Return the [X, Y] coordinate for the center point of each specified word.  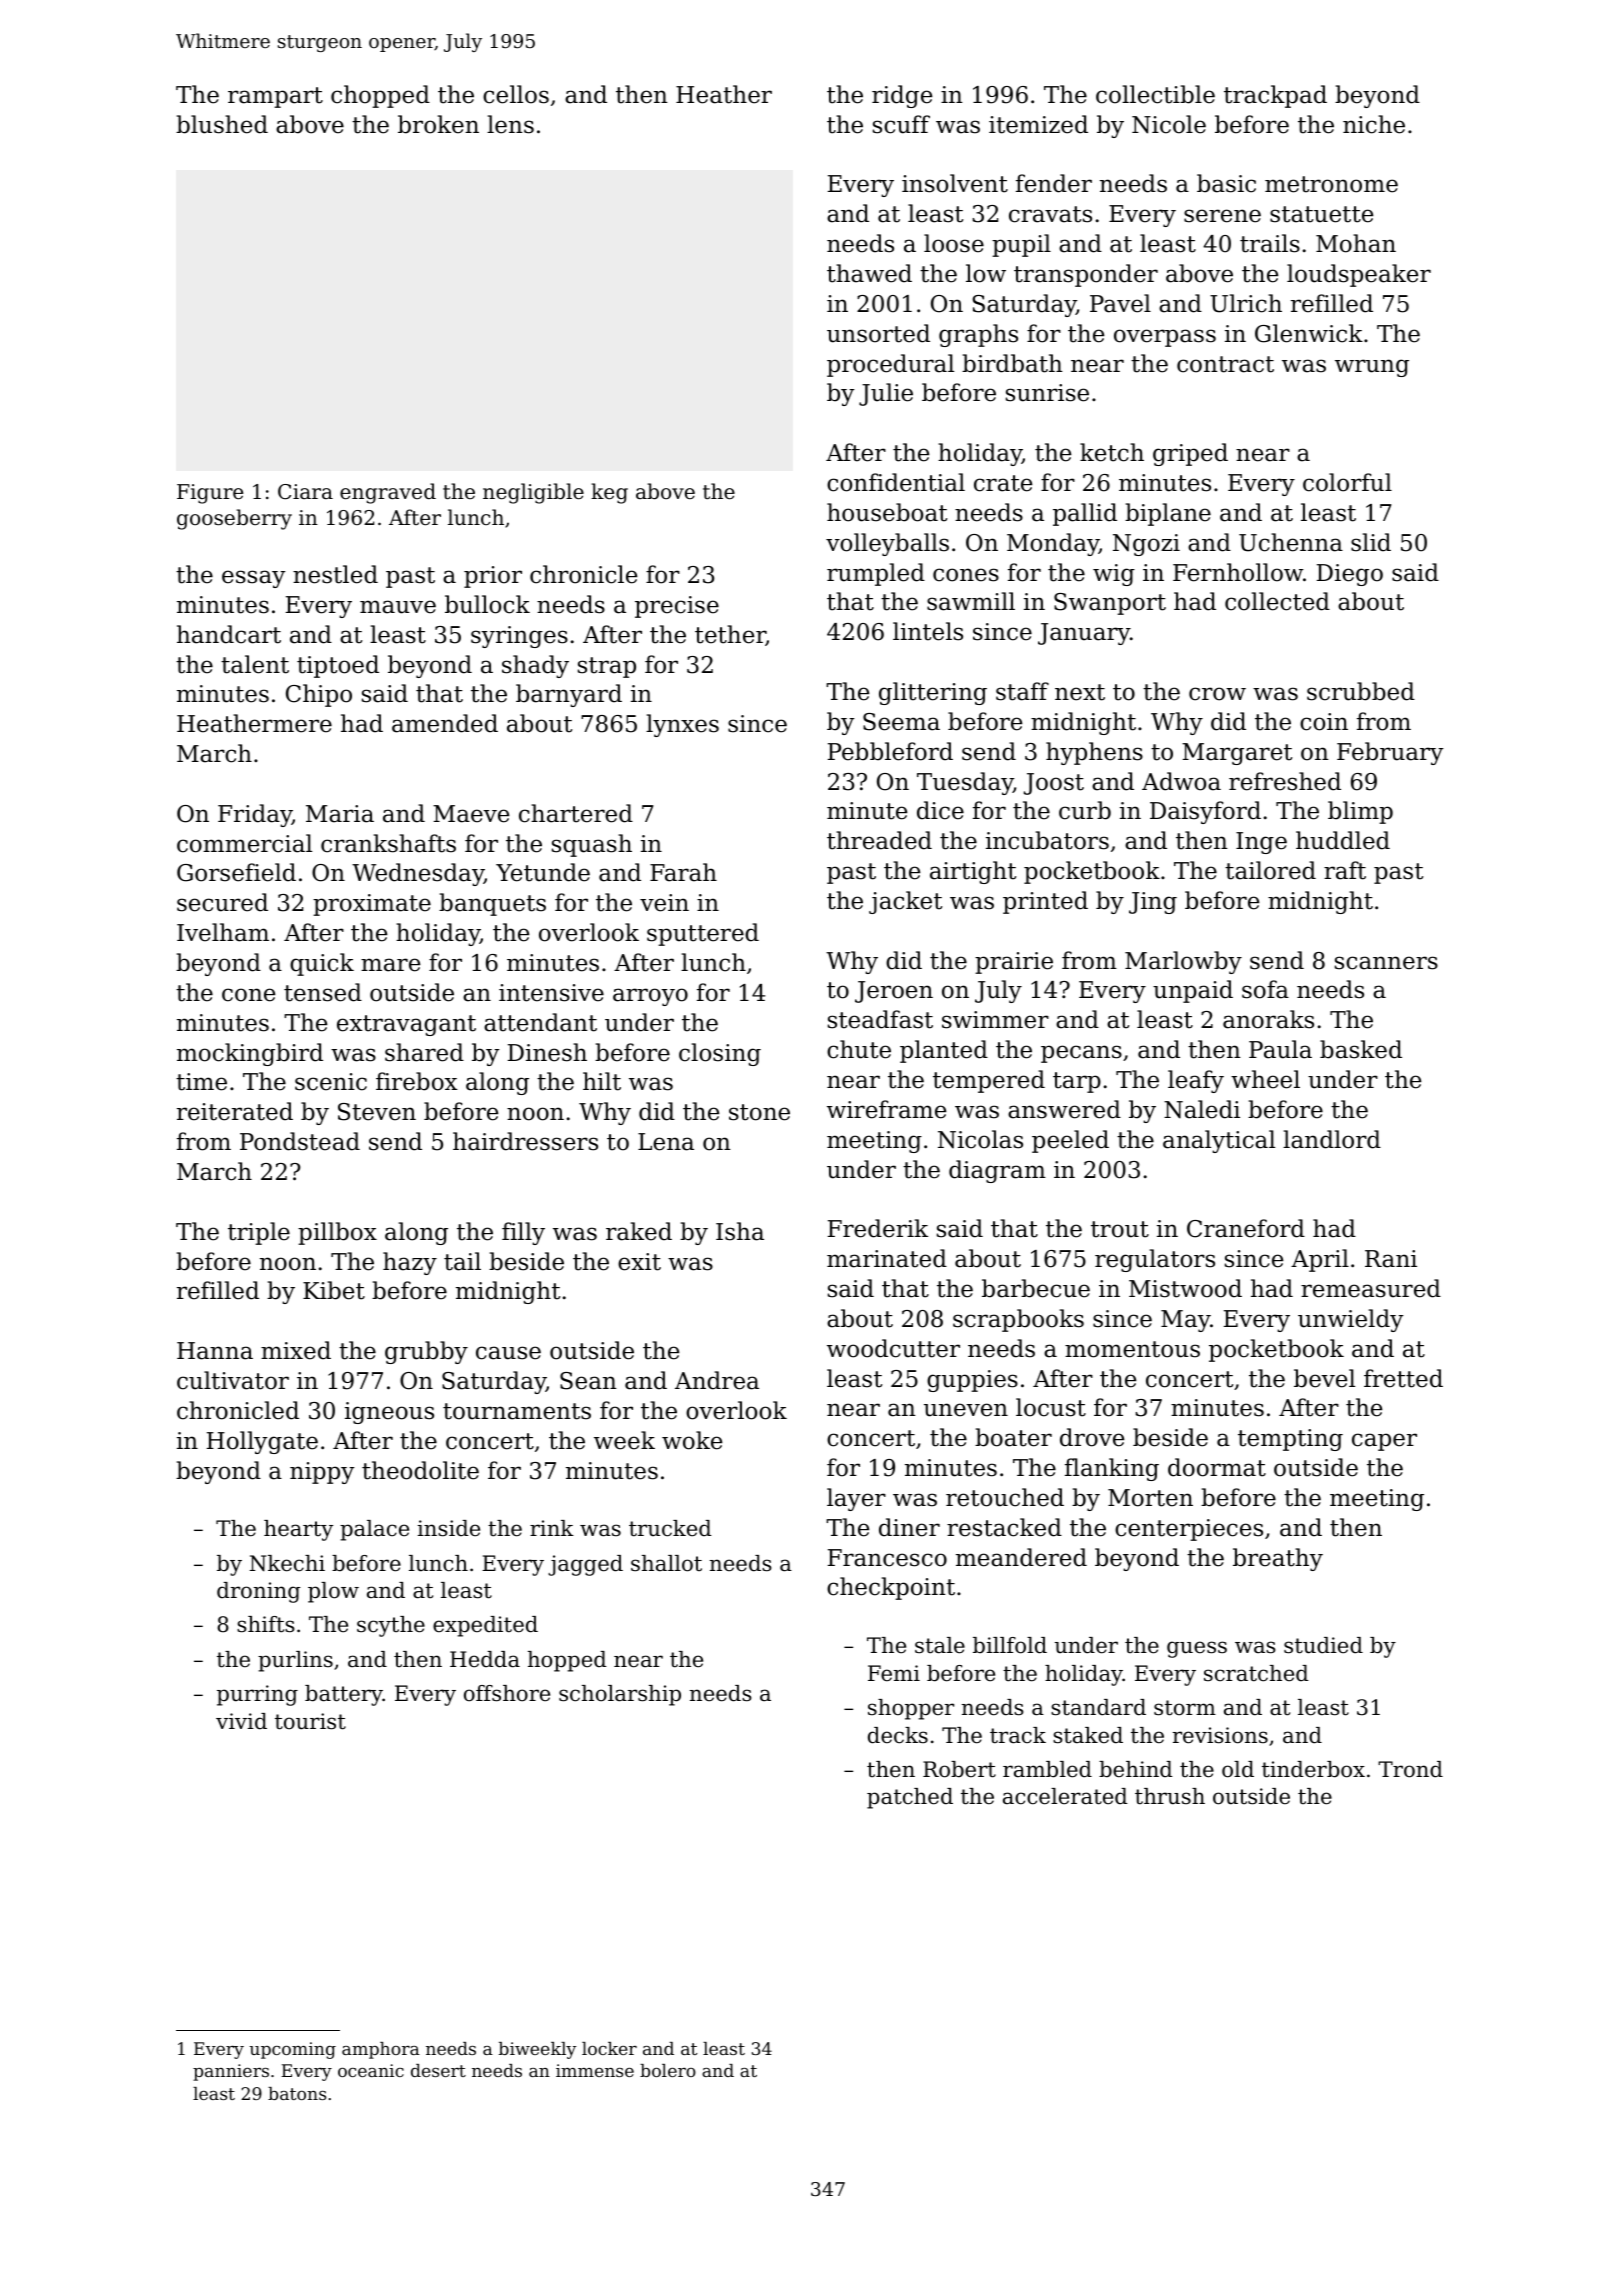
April [1320, 1260]
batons [297, 2093]
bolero [668, 2070]
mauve [398, 607]
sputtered [703, 934]
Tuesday [965, 783]
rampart [275, 97]
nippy [322, 1473]
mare [390, 965]
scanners [1386, 963]
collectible [1155, 94]
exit [639, 1262]
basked [1361, 1049]
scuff [901, 124]
